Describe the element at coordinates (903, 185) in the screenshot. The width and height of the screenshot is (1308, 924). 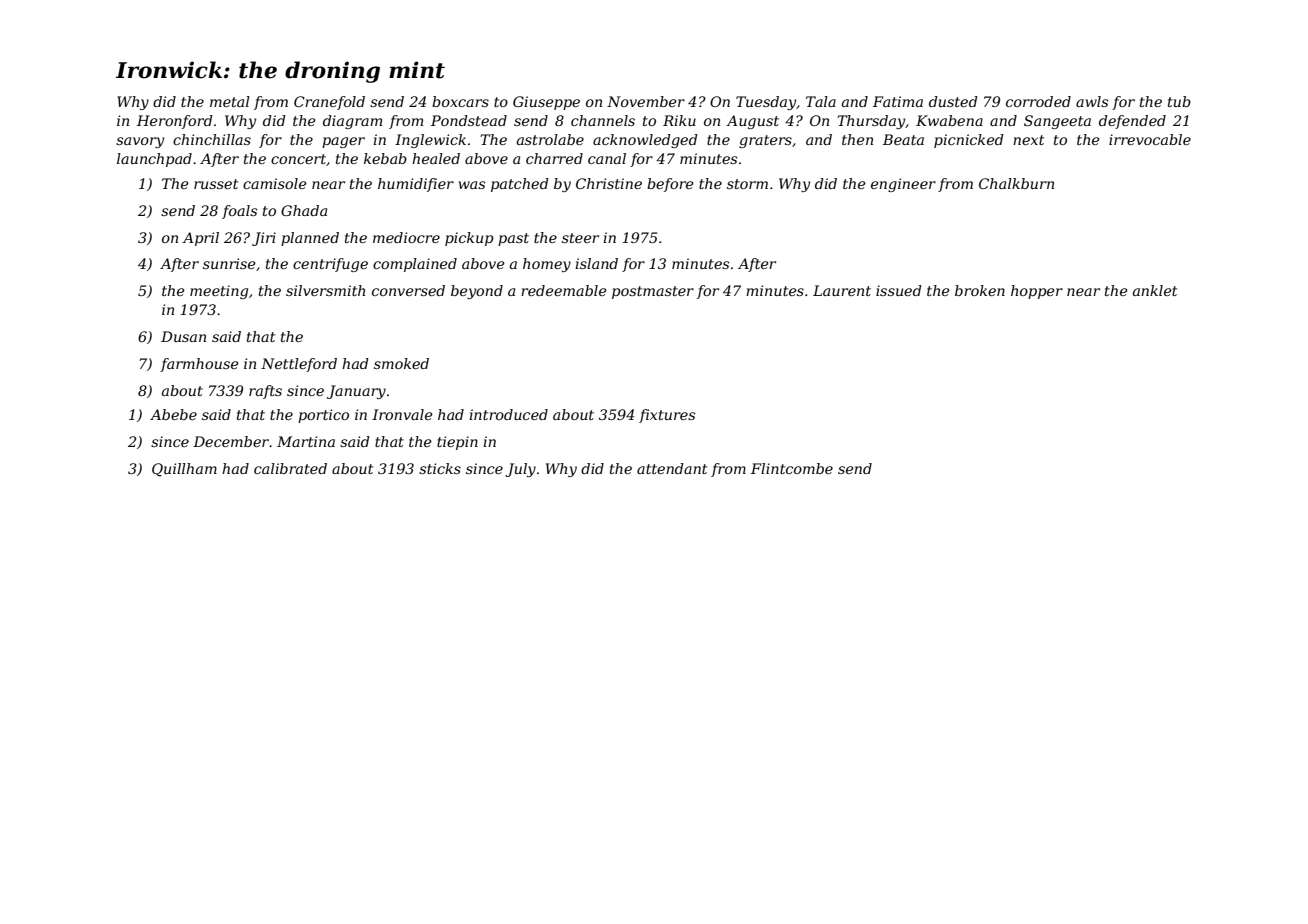
I see `engineer` at that location.
